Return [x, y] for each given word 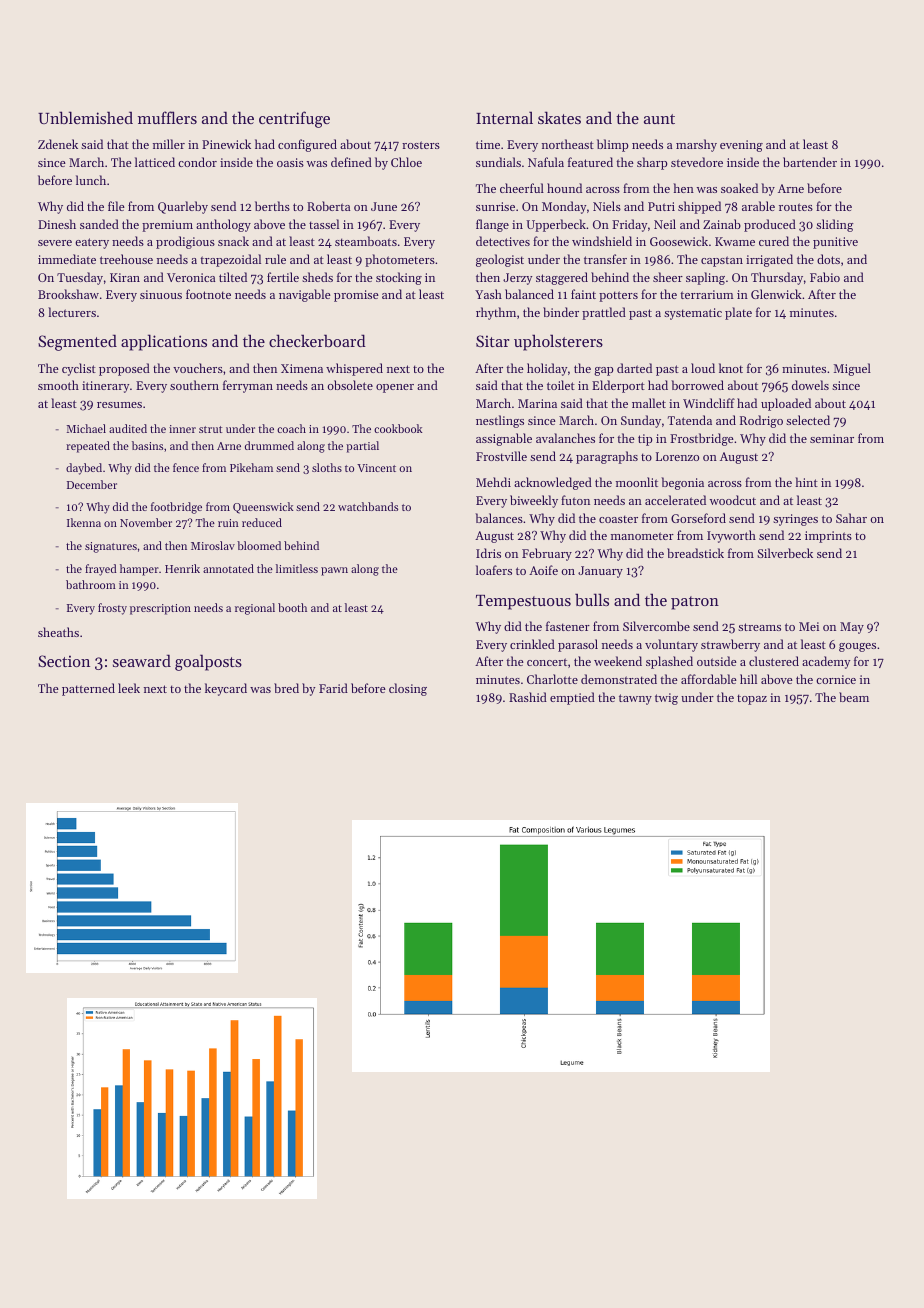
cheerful [522, 188]
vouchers [198, 368]
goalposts [208, 662]
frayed [101, 570]
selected [808, 420]
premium [167, 226]
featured [590, 162]
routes [796, 207]
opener [395, 388]
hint [806, 482]
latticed [155, 162]
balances [499, 518]
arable [758, 206]
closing [408, 689]
